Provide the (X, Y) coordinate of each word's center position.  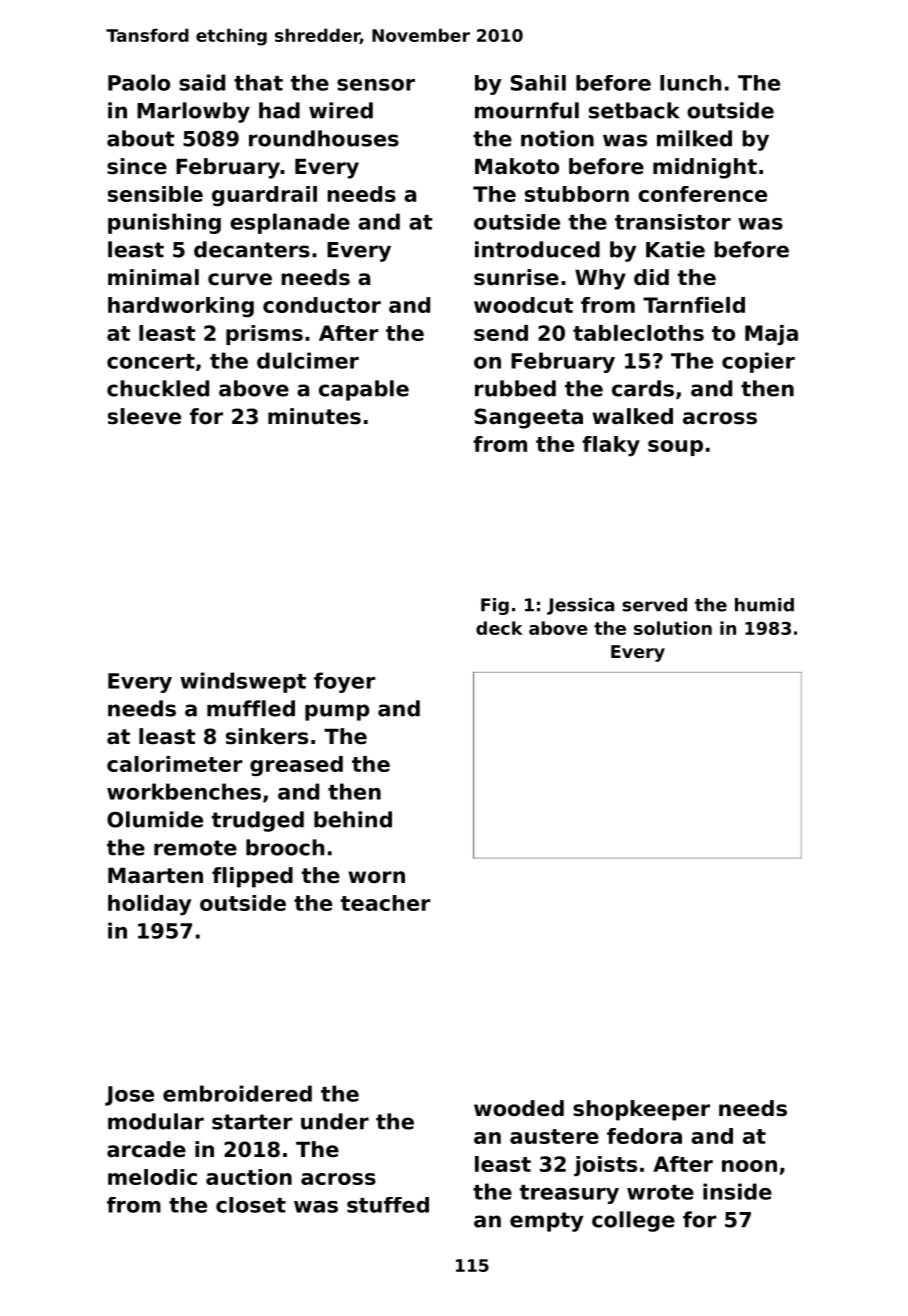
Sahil (538, 83)
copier (758, 362)
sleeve (144, 416)
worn (376, 877)
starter (252, 1122)
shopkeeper (641, 1110)
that (258, 82)
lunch (690, 83)
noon (749, 1166)
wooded (519, 1108)
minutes (314, 416)
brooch (285, 847)
